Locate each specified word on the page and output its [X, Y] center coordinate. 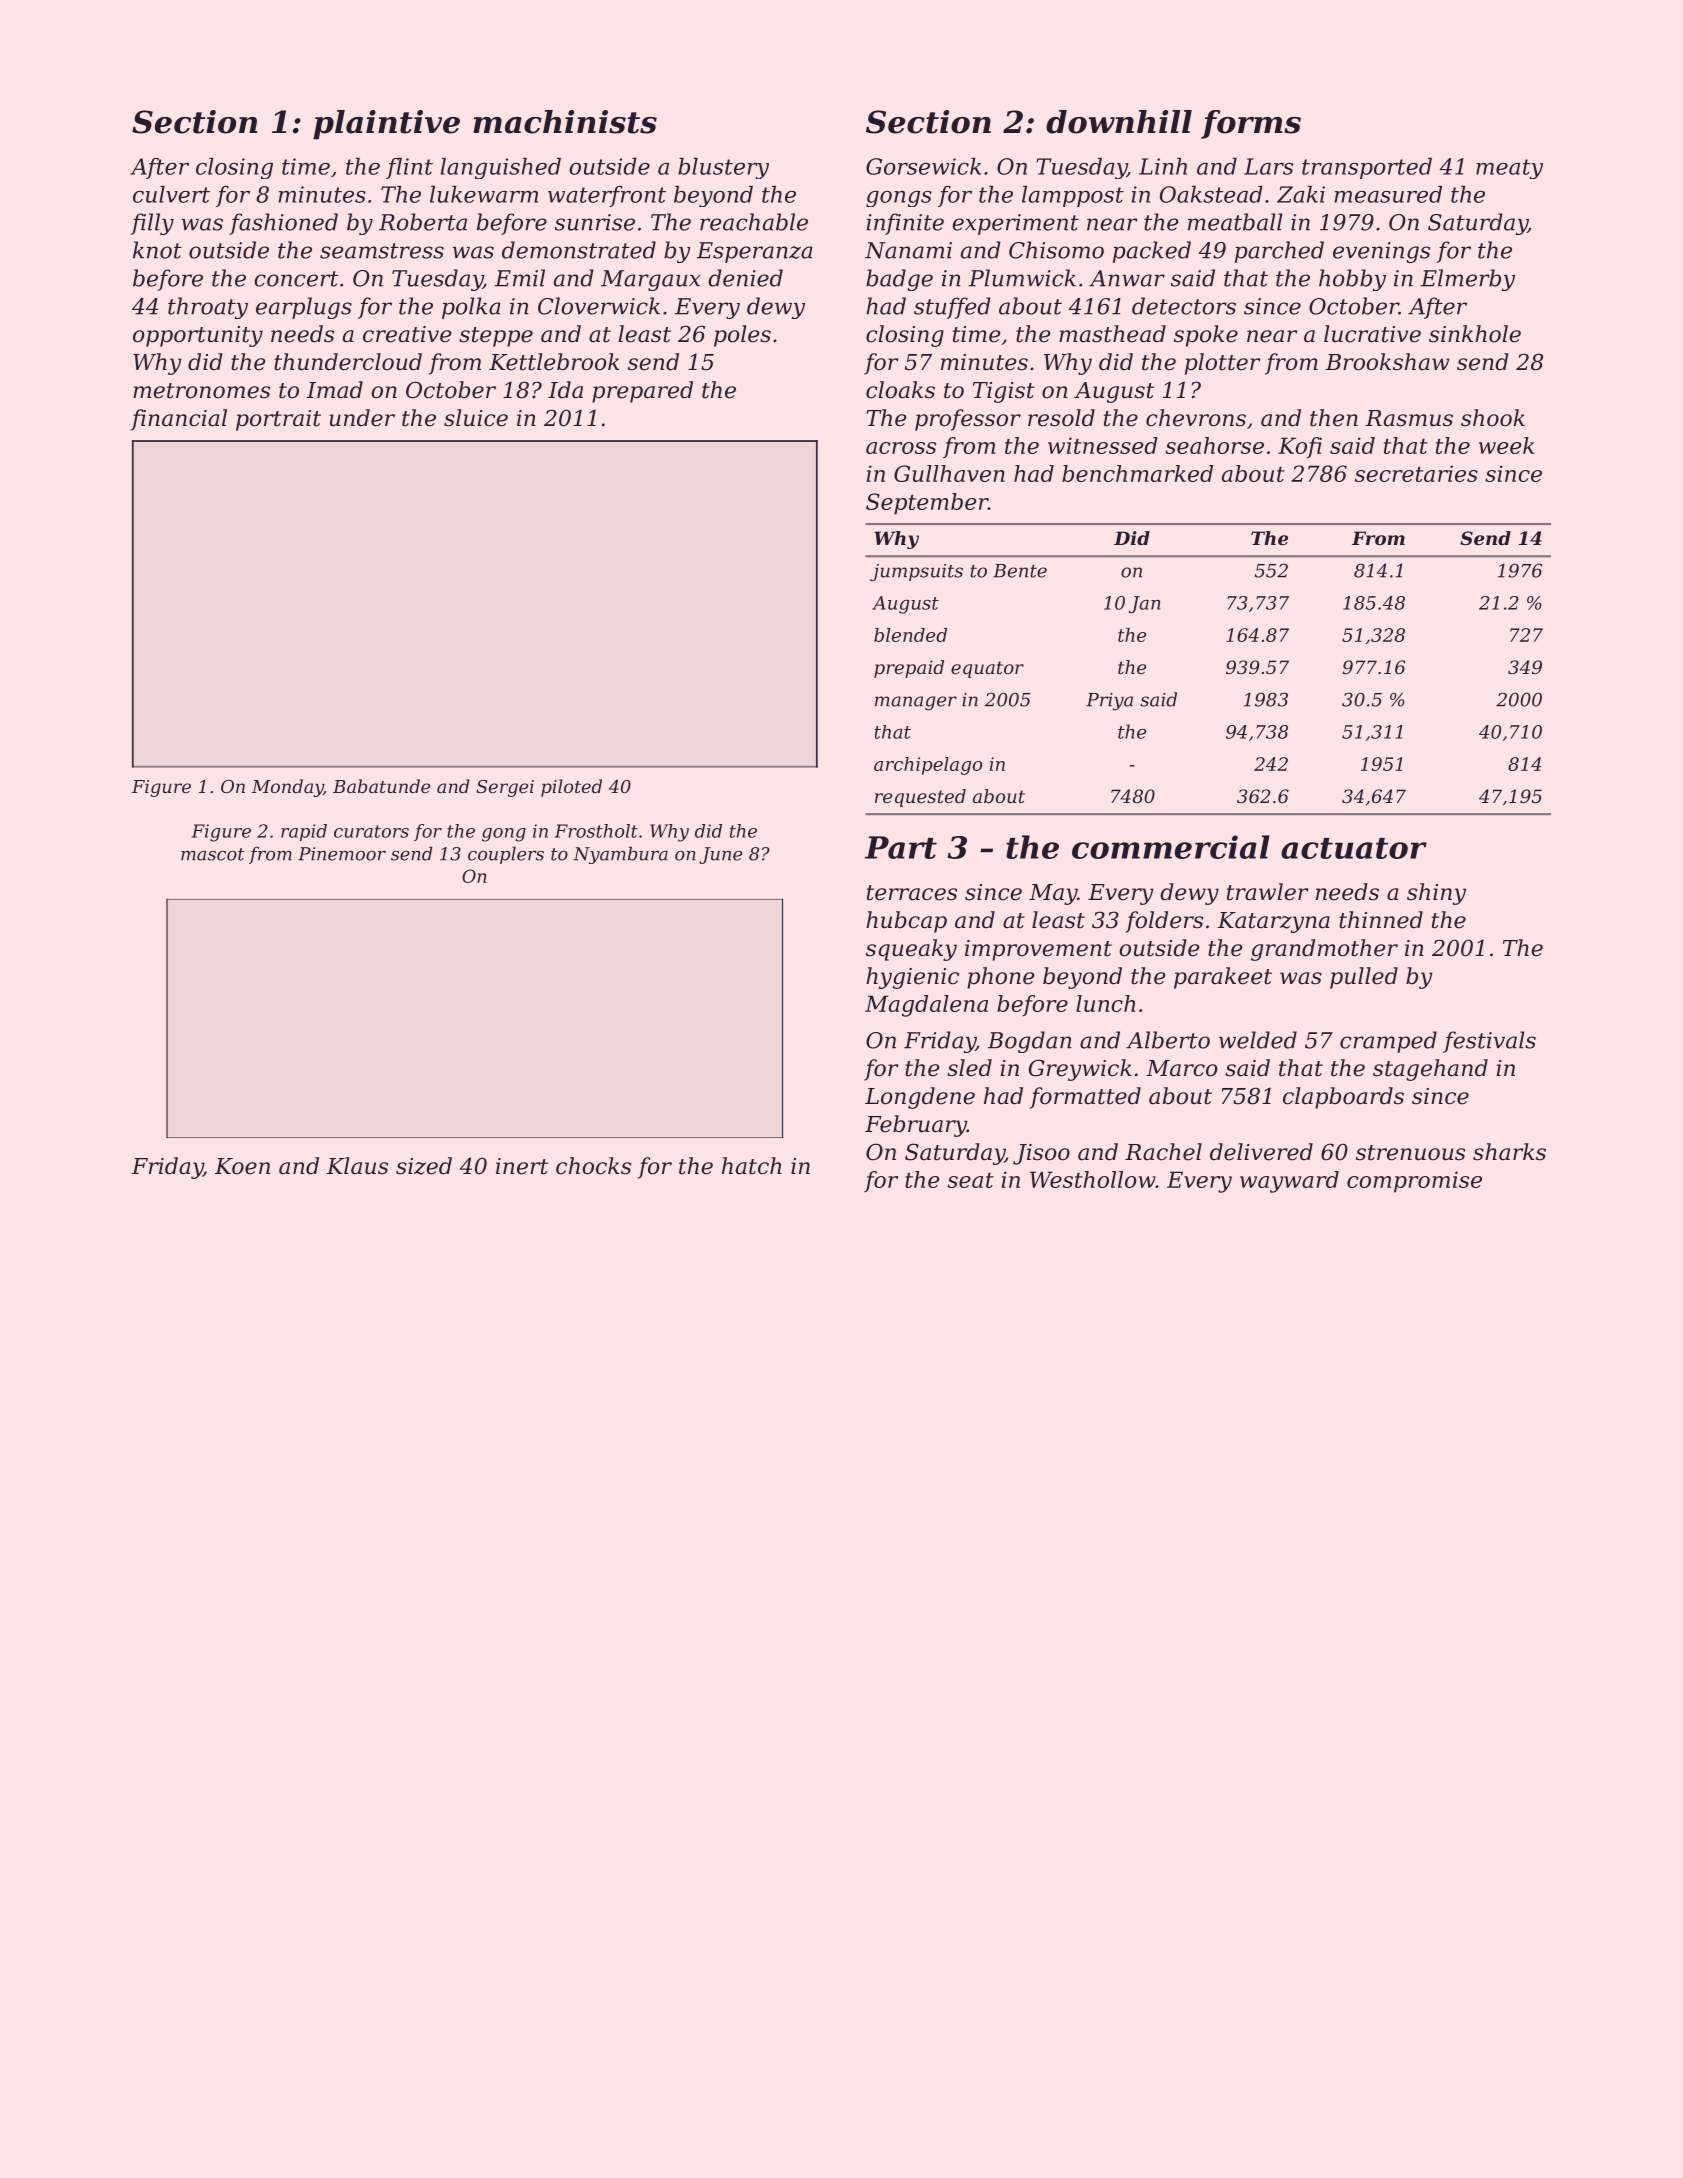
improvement [1038, 950]
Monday [287, 788]
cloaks [900, 390]
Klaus [357, 1166]
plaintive [386, 125]
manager [916, 703]
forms [1251, 124]
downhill [1119, 122]
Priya [1109, 702]
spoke [1206, 336]
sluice [476, 418]
